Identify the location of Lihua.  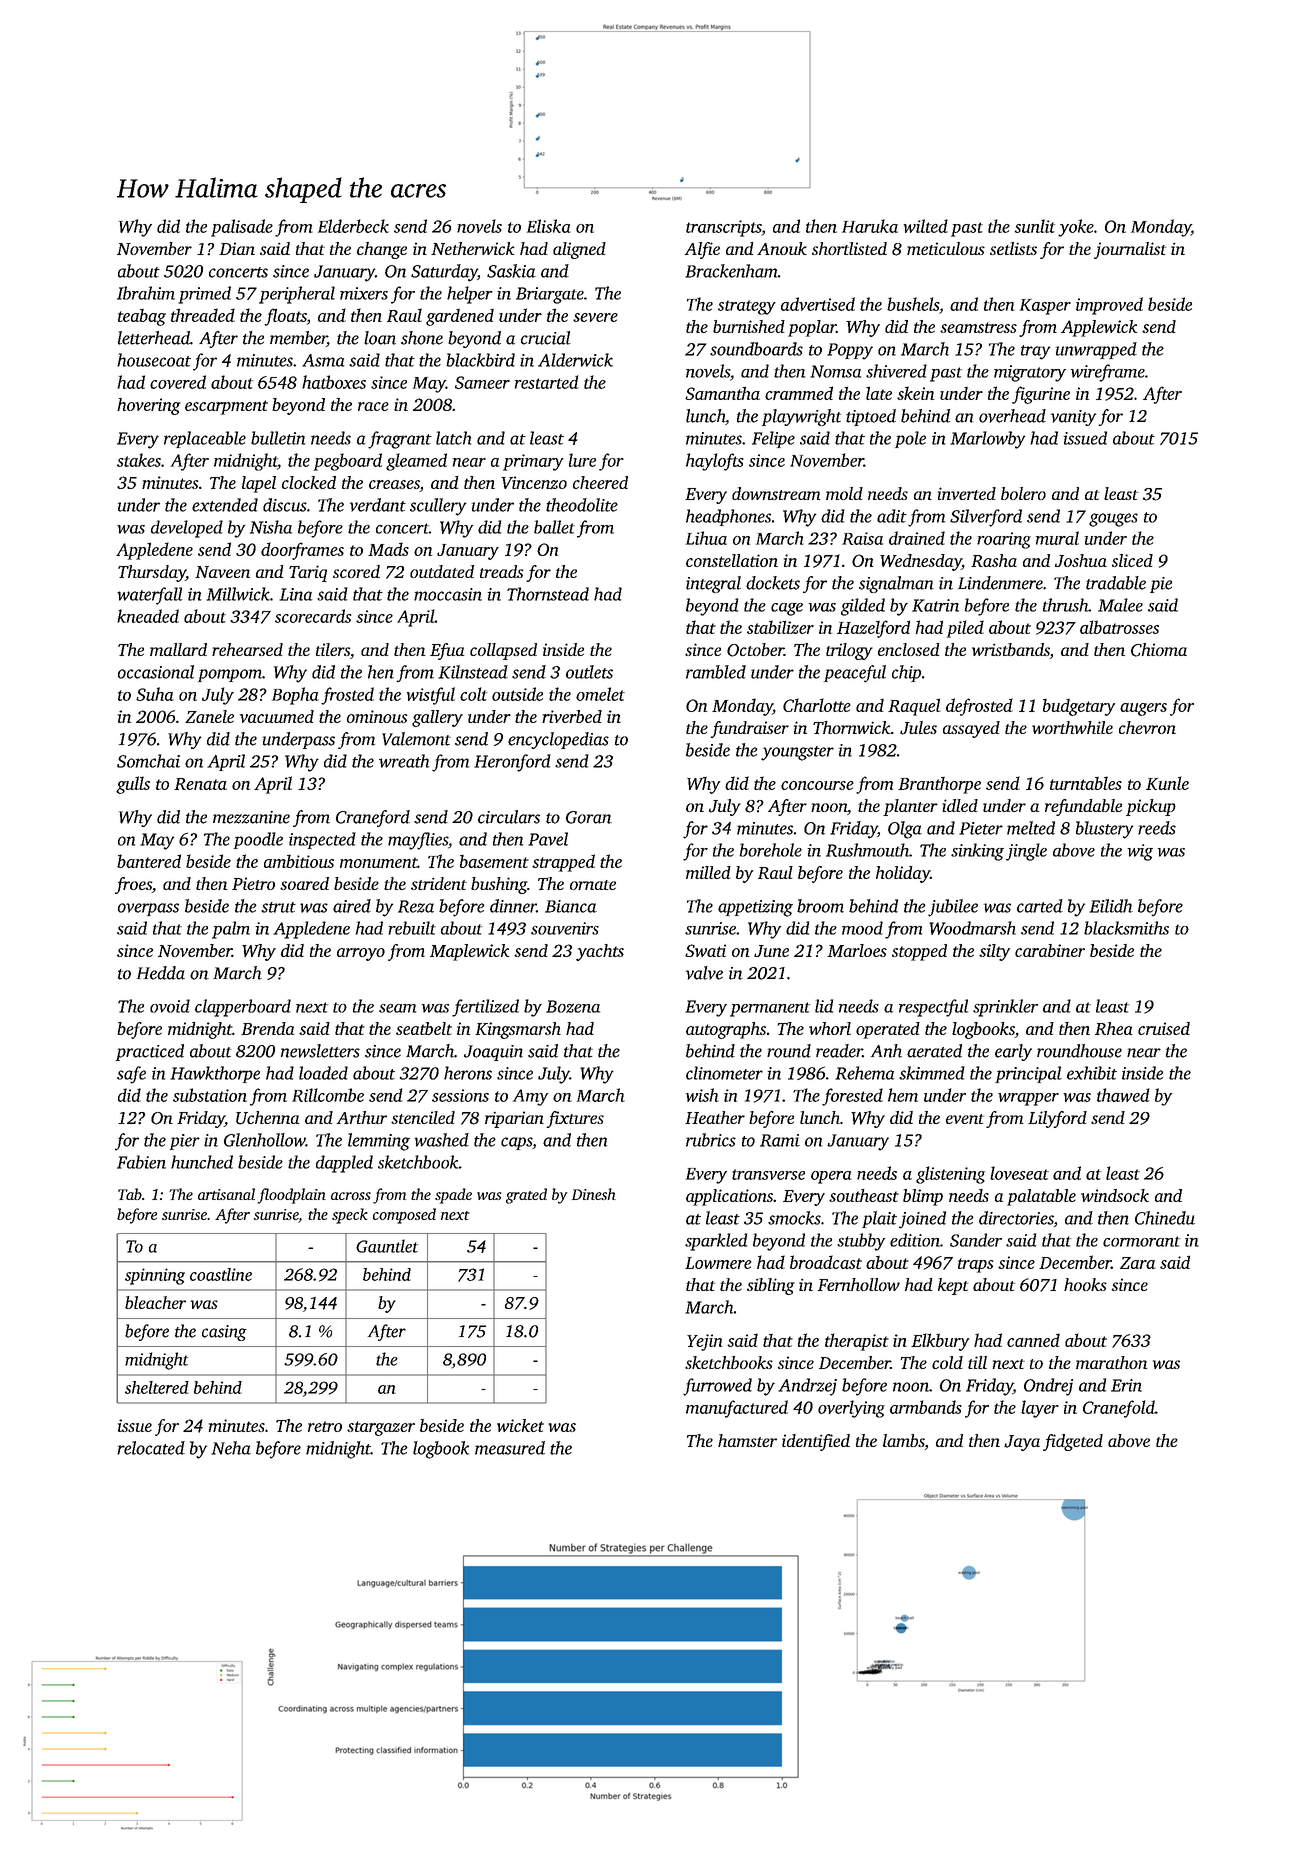
(706, 538).
